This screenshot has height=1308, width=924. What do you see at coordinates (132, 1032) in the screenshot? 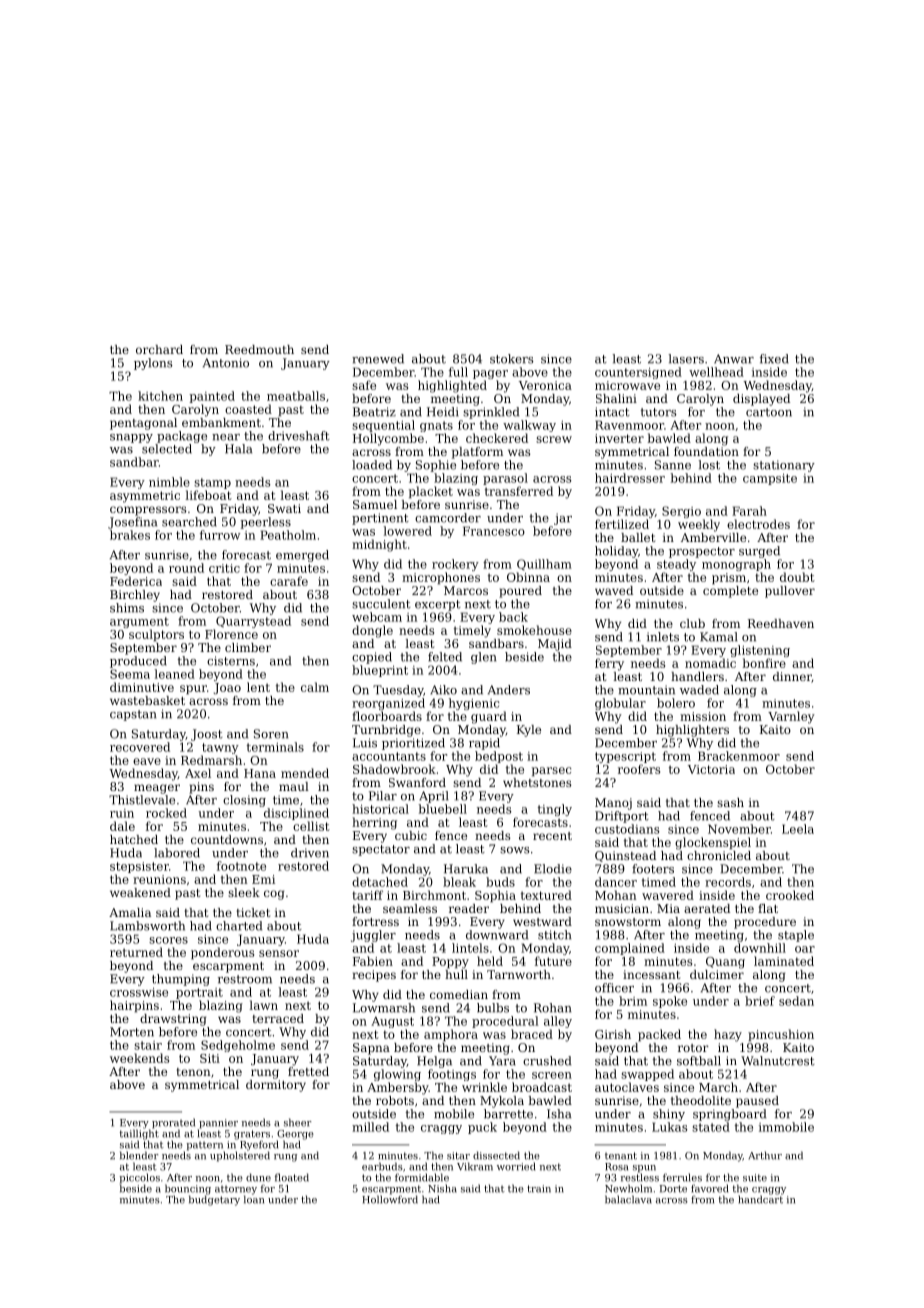
I see `Morten` at bounding box center [132, 1032].
